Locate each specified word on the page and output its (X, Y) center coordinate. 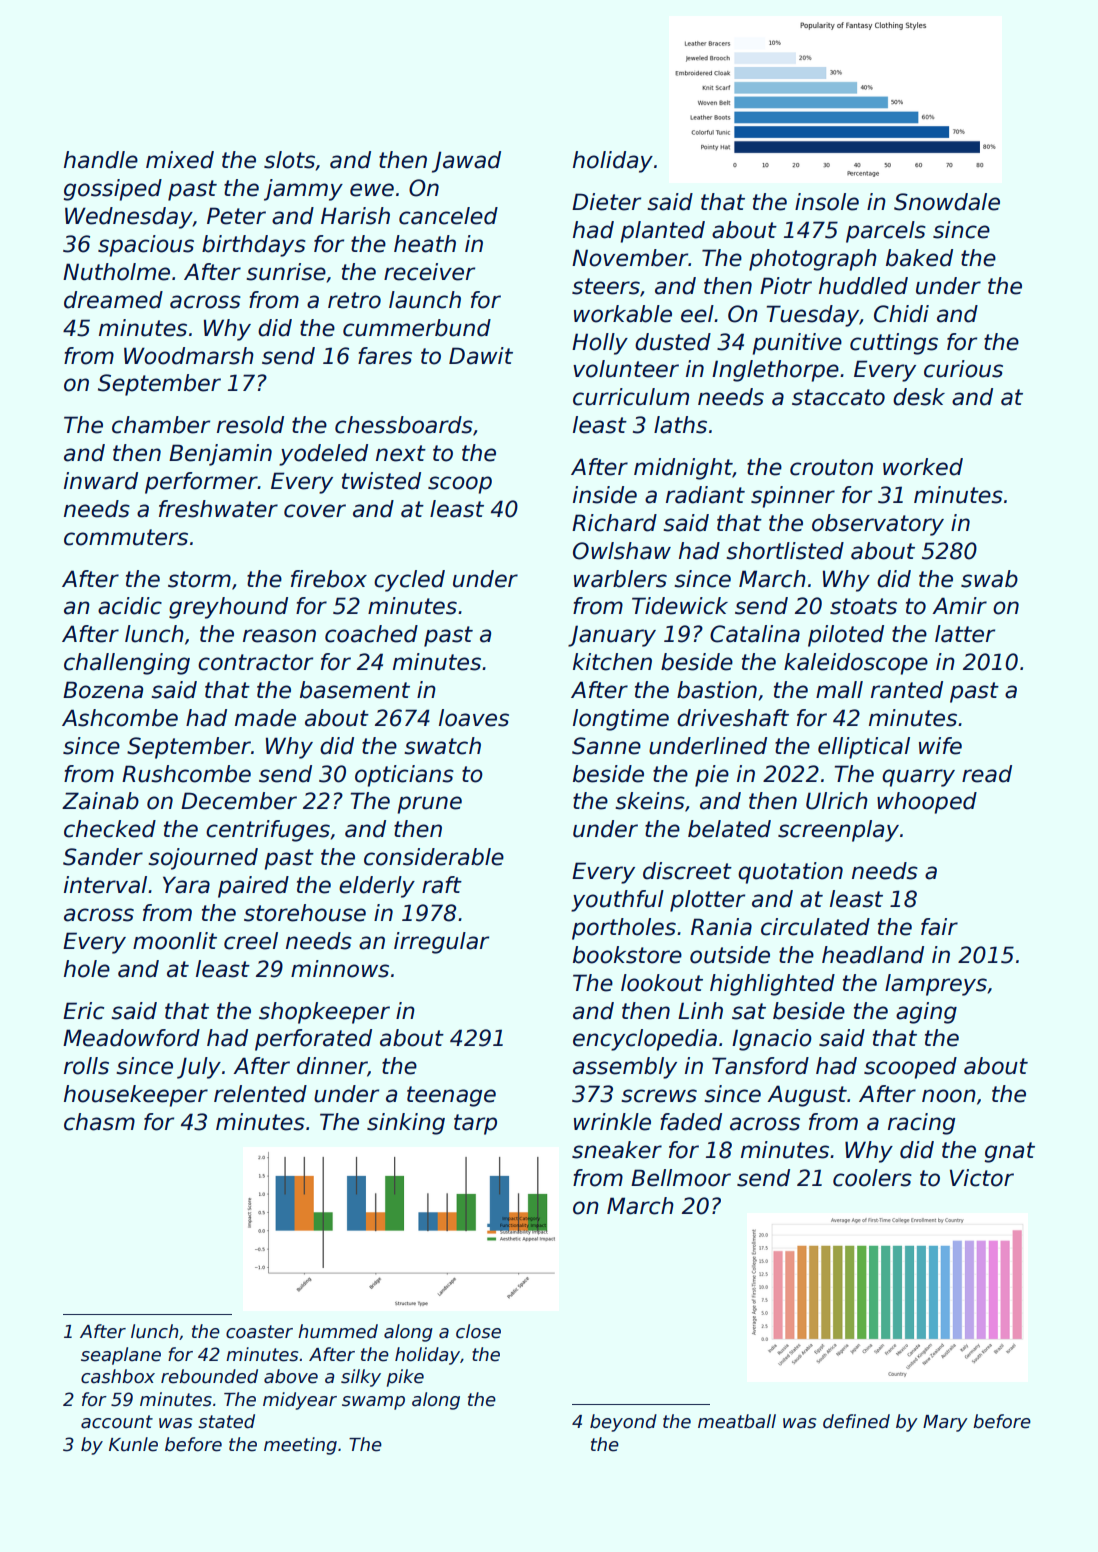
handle (101, 160)
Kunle (133, 1444)
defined (856, 1421)
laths (680, 425)
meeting (300, 1446)
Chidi (901, 314)
